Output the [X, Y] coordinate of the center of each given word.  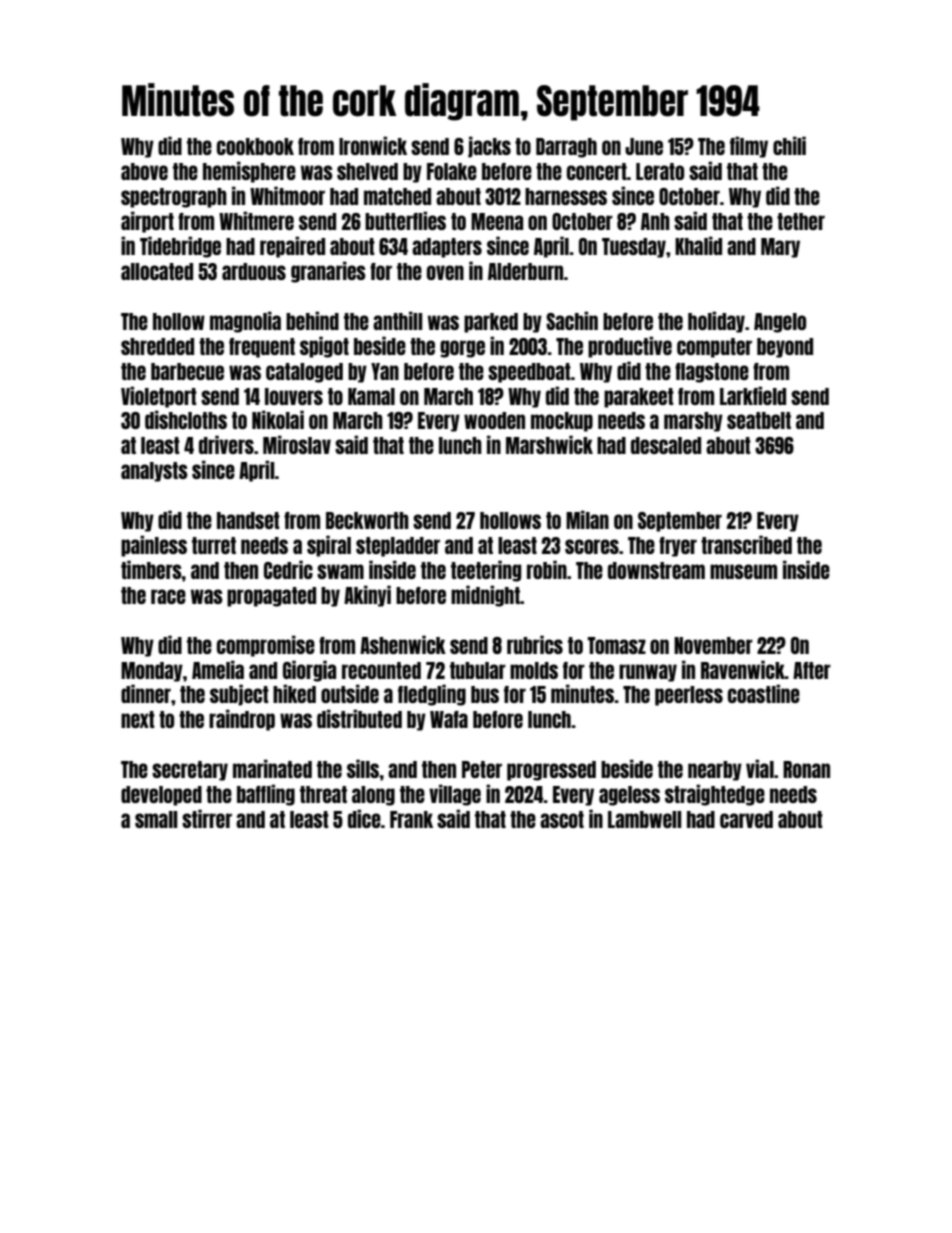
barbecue [187, 371]
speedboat [529, 373]
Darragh [566, 148]
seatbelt [759, 420]
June [644, 146]
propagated [271, 597]
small [156, 819]
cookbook [255, 146]
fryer [678, 547]
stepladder [398, 547]
